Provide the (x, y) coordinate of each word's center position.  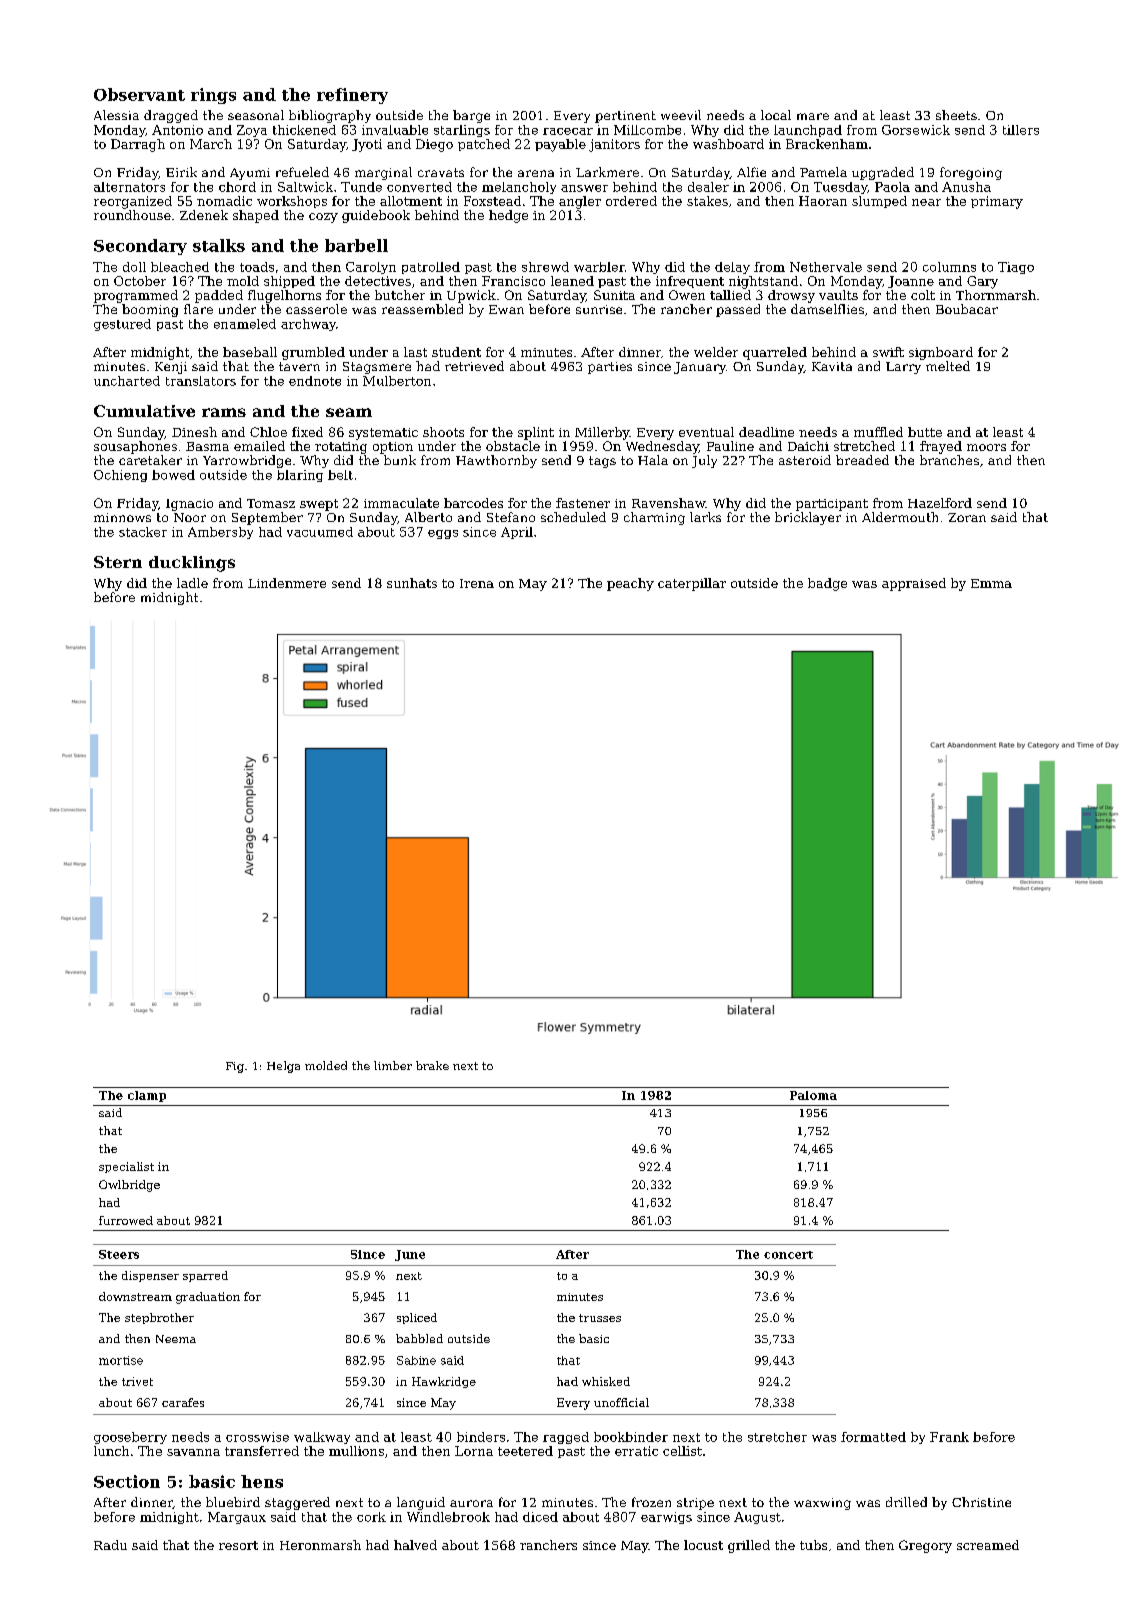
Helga (283, 1067)
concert (788, 1255)
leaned (572, 281)
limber (393, 1065)
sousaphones (135, 447)
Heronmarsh (320, 1545)
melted (948, 366)
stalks (219, 245)
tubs (813, 1545)
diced (540, 1517)
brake (432, 1065)
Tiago (1016, 268)
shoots (443, 432)
